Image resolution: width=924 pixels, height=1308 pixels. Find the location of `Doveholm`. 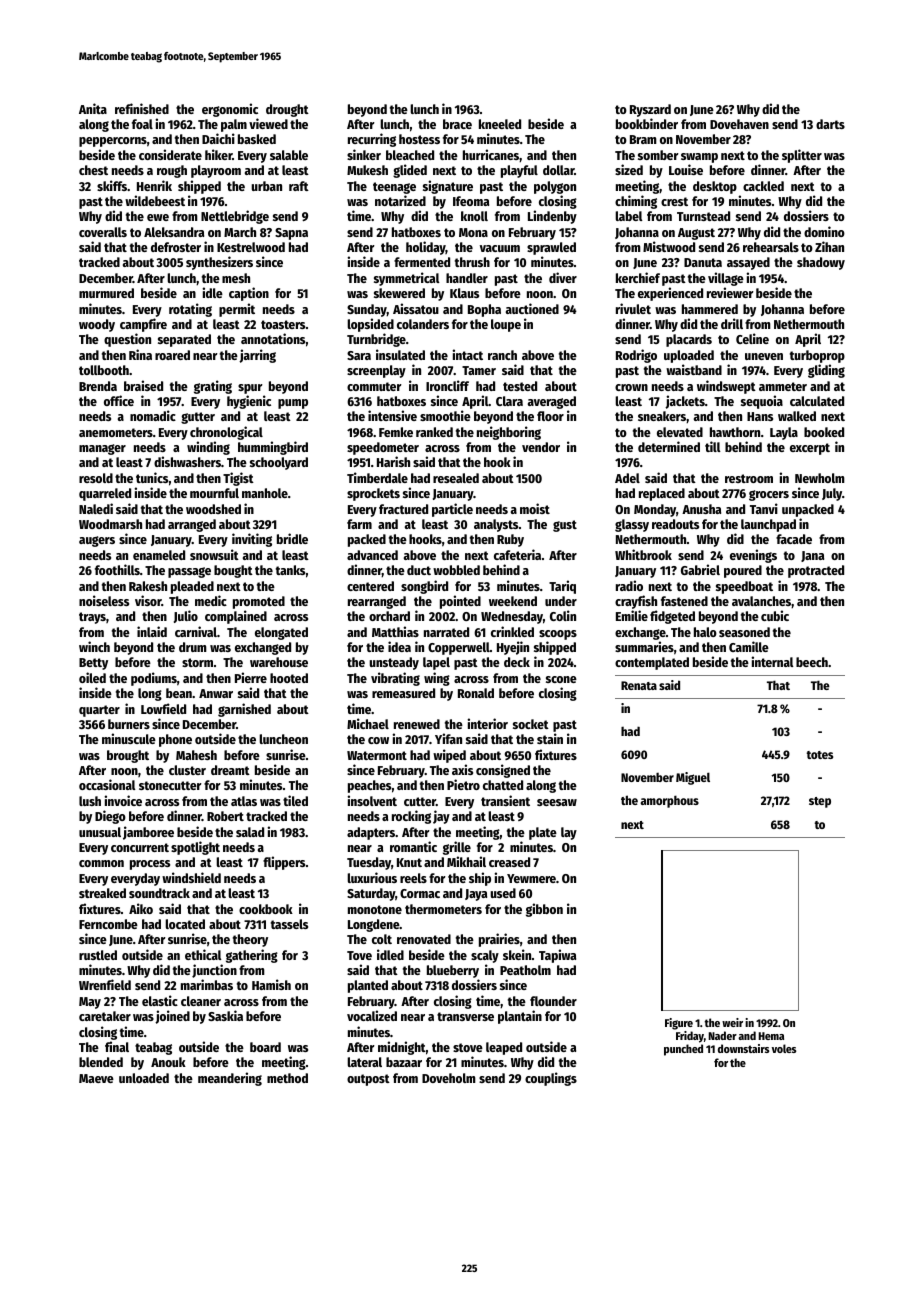

Doveholm is located at coordinates (449, 1078).
